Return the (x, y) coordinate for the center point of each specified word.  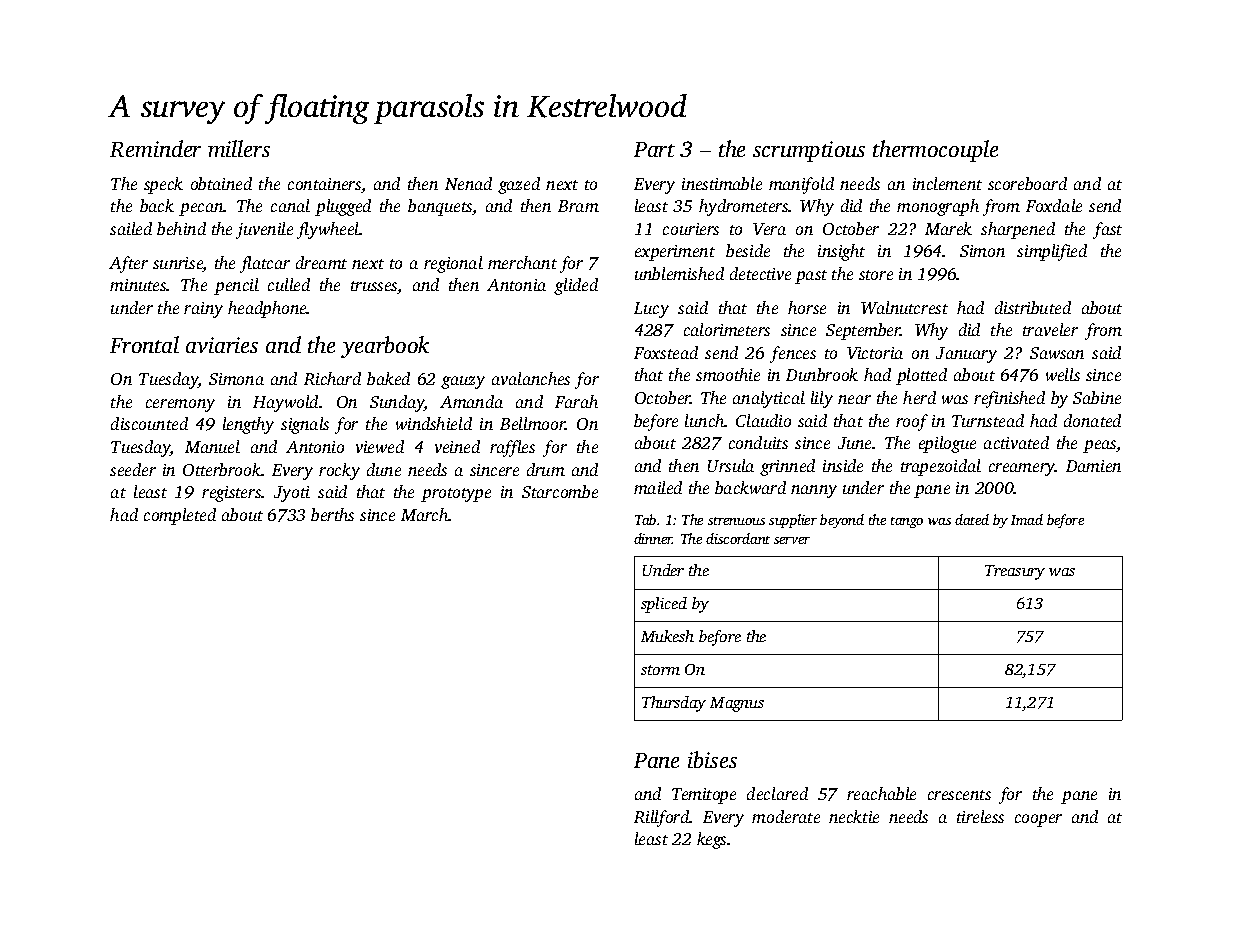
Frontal (144, 344)
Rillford (662, 818)
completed (180, 516)
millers (239, 148)
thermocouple (935, 151)
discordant (738, 538)
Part (654, 149)
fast (1107, 230)
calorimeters (727, 329)
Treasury (1015, 572)
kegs (711, 840)
